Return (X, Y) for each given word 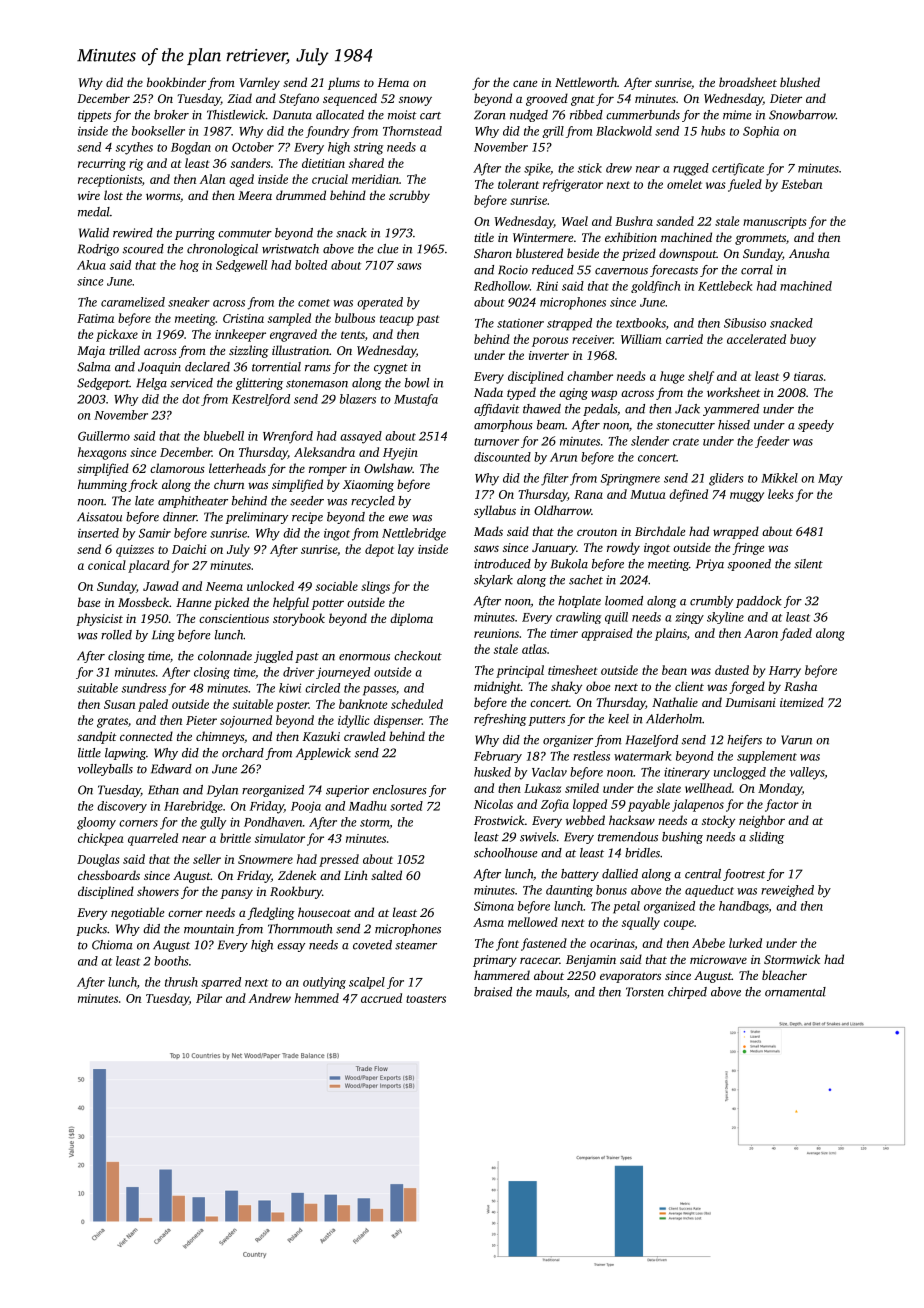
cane (525, 83)
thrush (181, 982)
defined (688, 495)
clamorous (177, 468)
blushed (800, 82)
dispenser (398, 721)
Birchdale (660, 531)
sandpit (97, 737)
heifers (744, 741)
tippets (94, 116)
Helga (151, 384)
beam (551, 425)
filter (555, 479)
